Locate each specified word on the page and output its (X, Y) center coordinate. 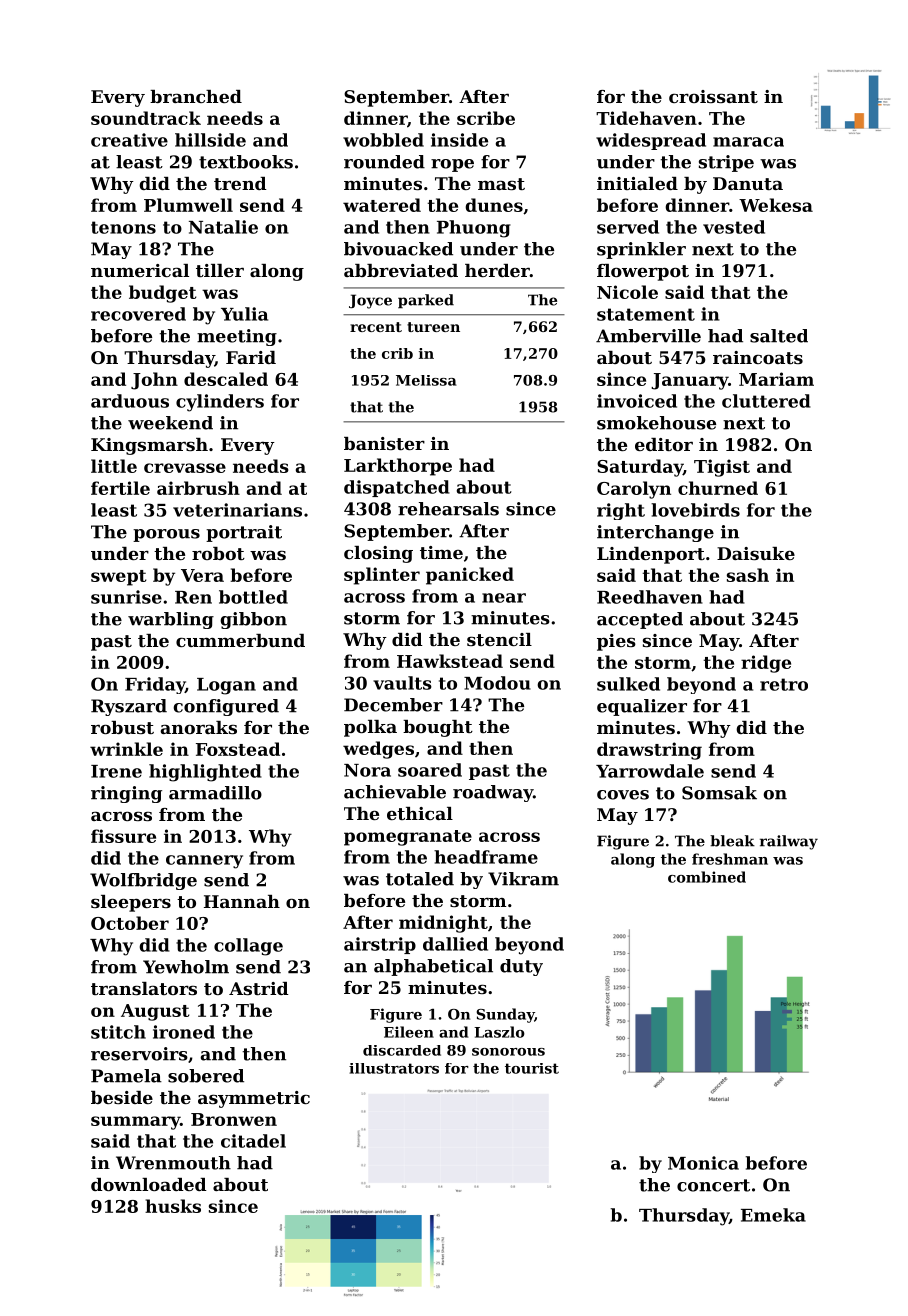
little (114, 466)
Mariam (776, 379)
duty (521, 967)
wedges (378, 750)
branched (196, 96)
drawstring (649, 751)
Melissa (426, 380)
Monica (703, 1163)
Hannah (242, 901)
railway (789, 842)
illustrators (394, 1068)
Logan (226, 686)
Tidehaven (646, 118)
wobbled (383, 140)
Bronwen (234, 1119)
